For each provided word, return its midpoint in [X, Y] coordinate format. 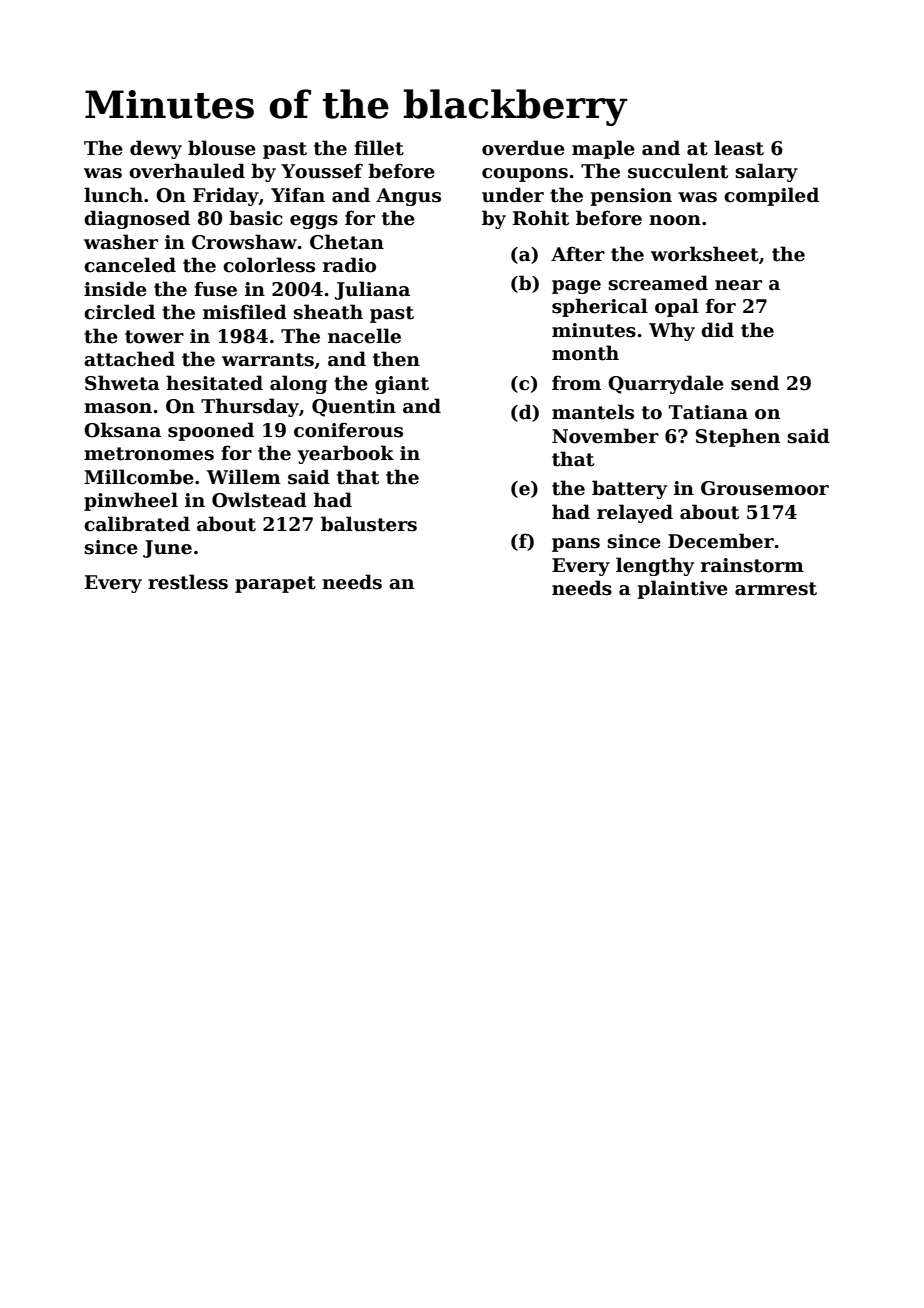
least [739, 148]
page [576, 287]
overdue [523, 148]
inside [115, 289]
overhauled [187, 171]
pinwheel [131, 501]
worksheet [705, 254]
